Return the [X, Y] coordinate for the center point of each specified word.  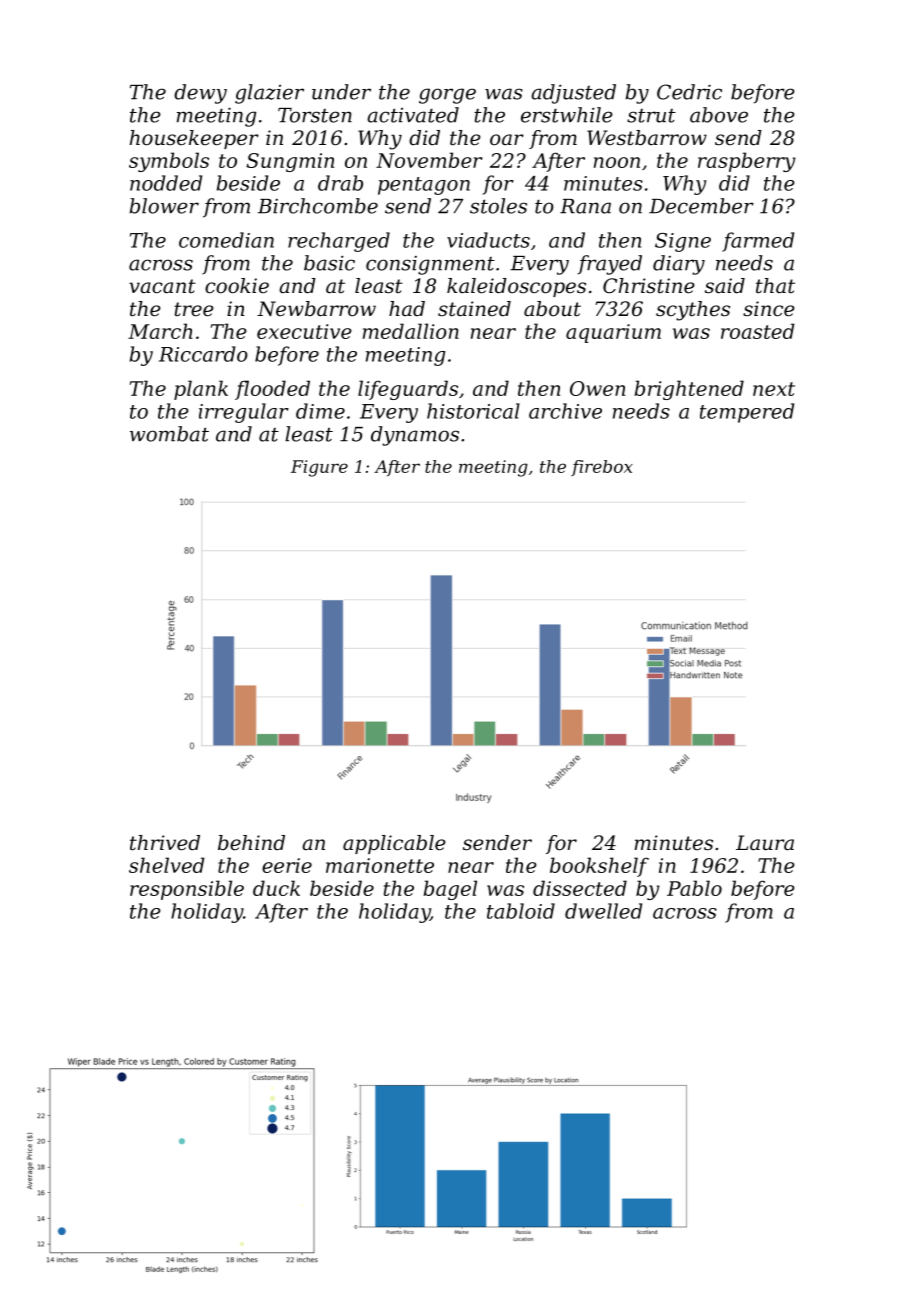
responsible [187, 890]
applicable [394, 844]
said [725, 286]
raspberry [746, 162]
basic [329, 263]
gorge [447, 96]
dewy [200, 94]
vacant [162, 286]
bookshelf [599, 867]
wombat [169, 434]
